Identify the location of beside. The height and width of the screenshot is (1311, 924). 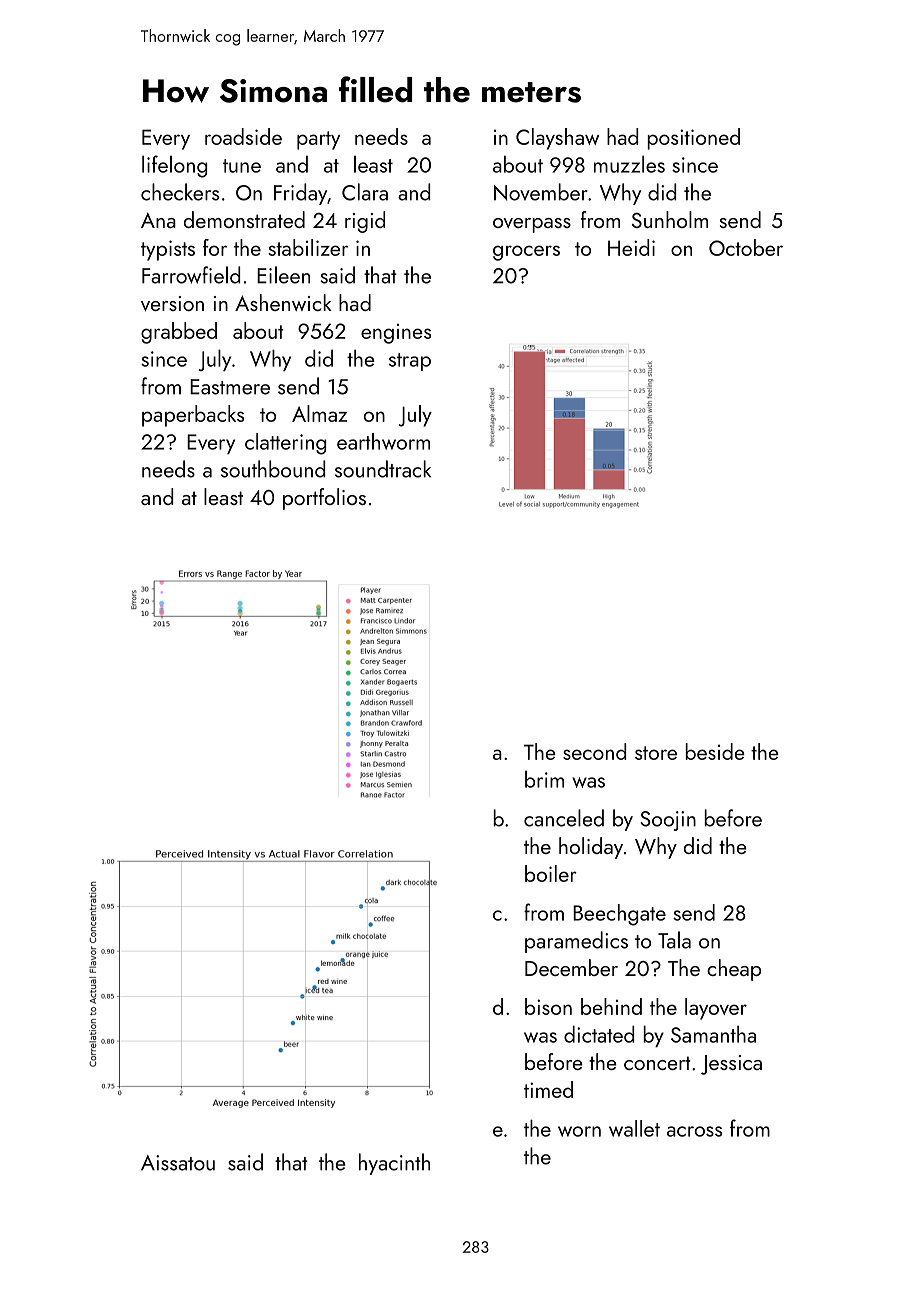
(715, 751).
